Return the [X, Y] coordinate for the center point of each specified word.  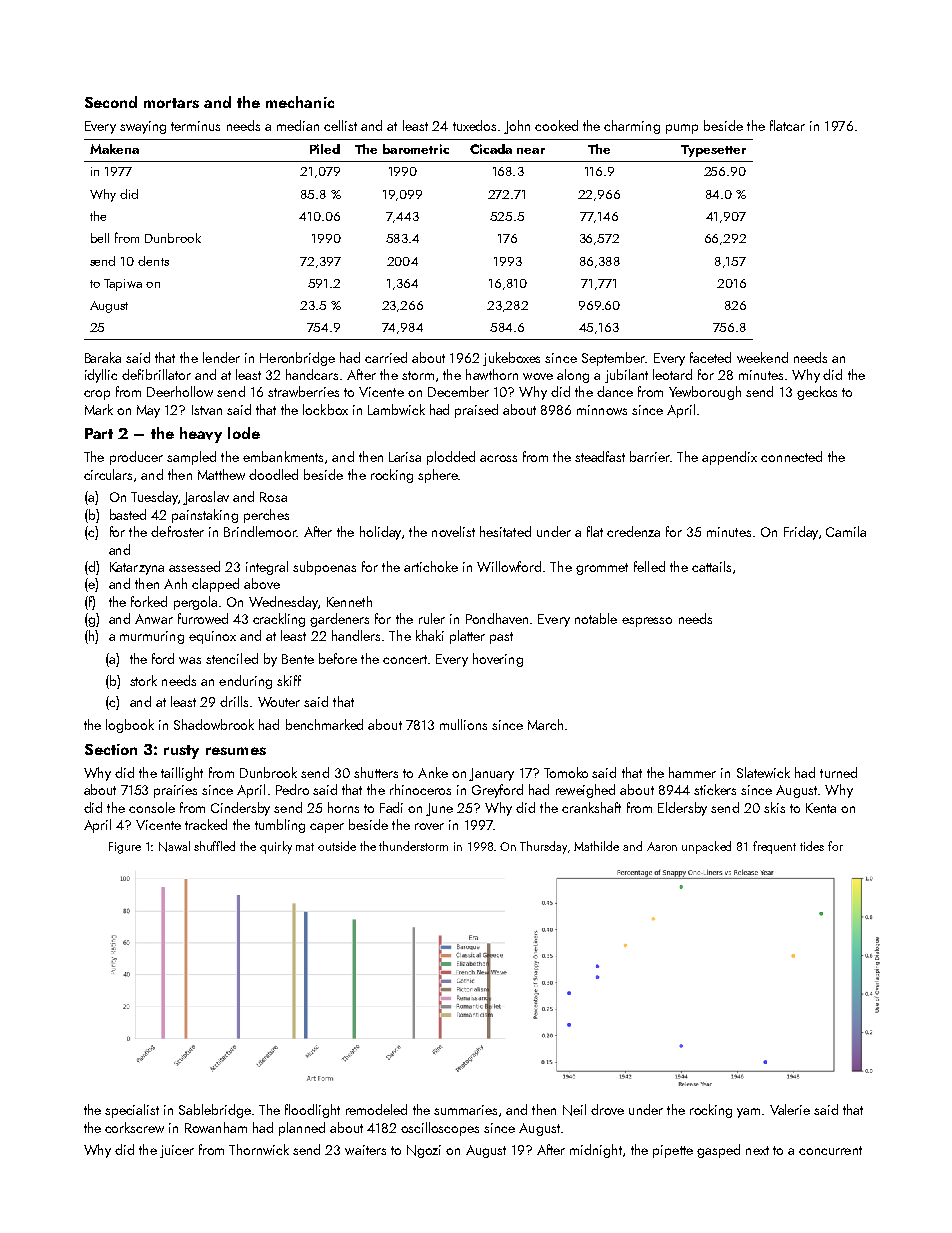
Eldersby [682, 809]
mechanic [300, 102]
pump [682, 129]
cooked [556, 125]
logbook [130, 726]
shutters [376, 772]
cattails [711, 566]
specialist [132, 1111]
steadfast [600, 456]
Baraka [103, 357]
